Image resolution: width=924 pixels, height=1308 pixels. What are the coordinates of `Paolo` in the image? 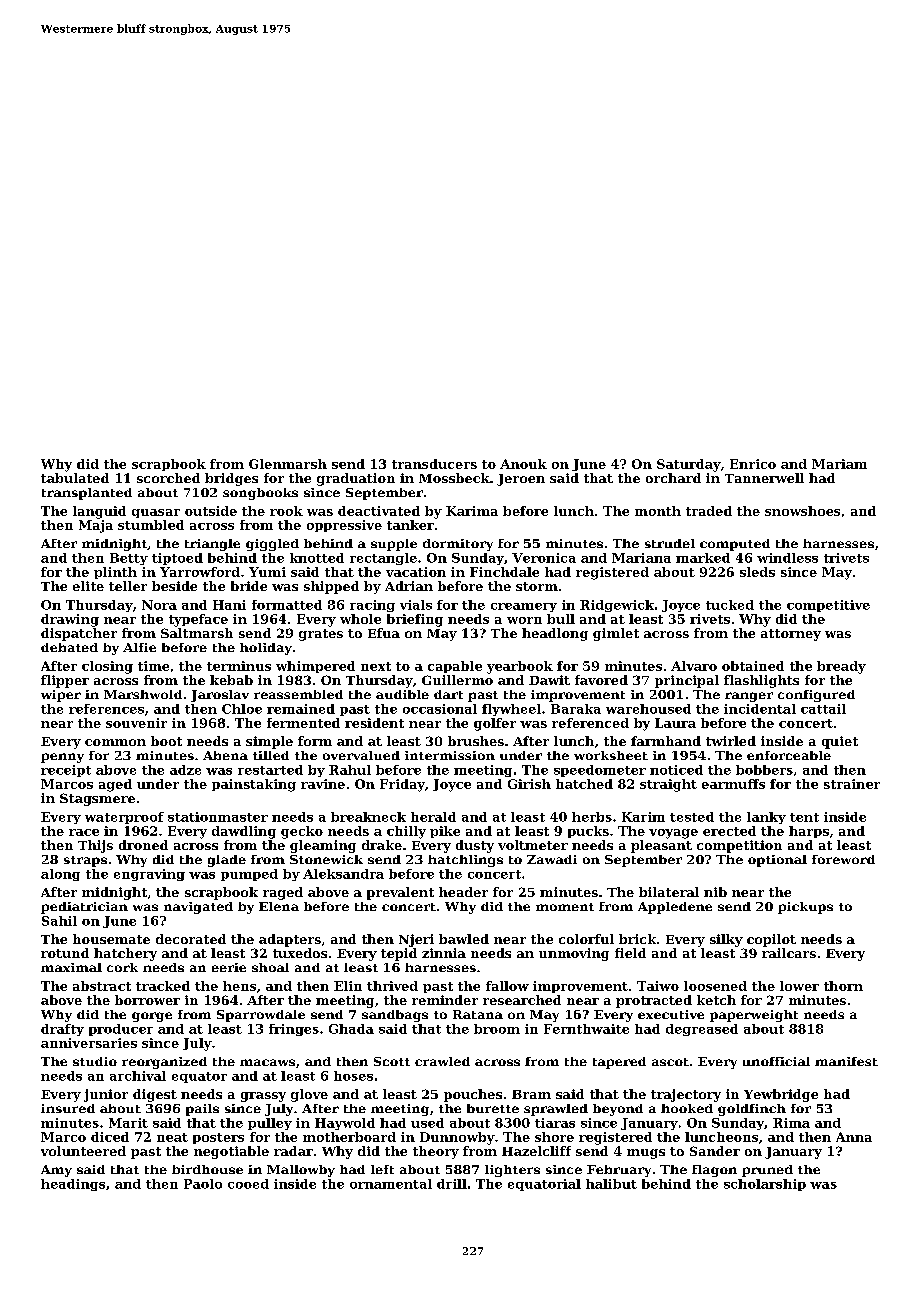 It's located at (203, 1184).
